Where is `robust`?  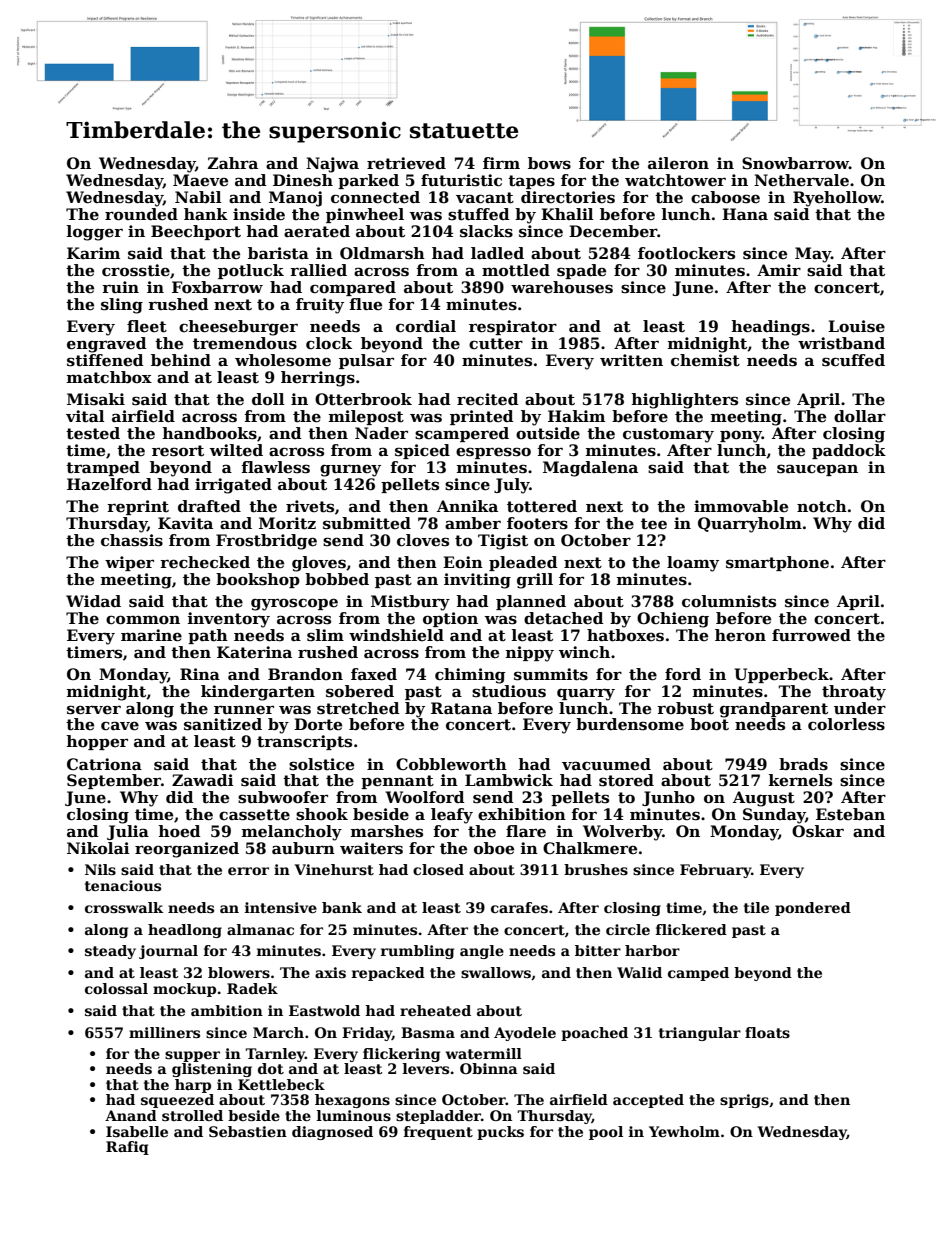
robust is located at coordinates (685, 708).
